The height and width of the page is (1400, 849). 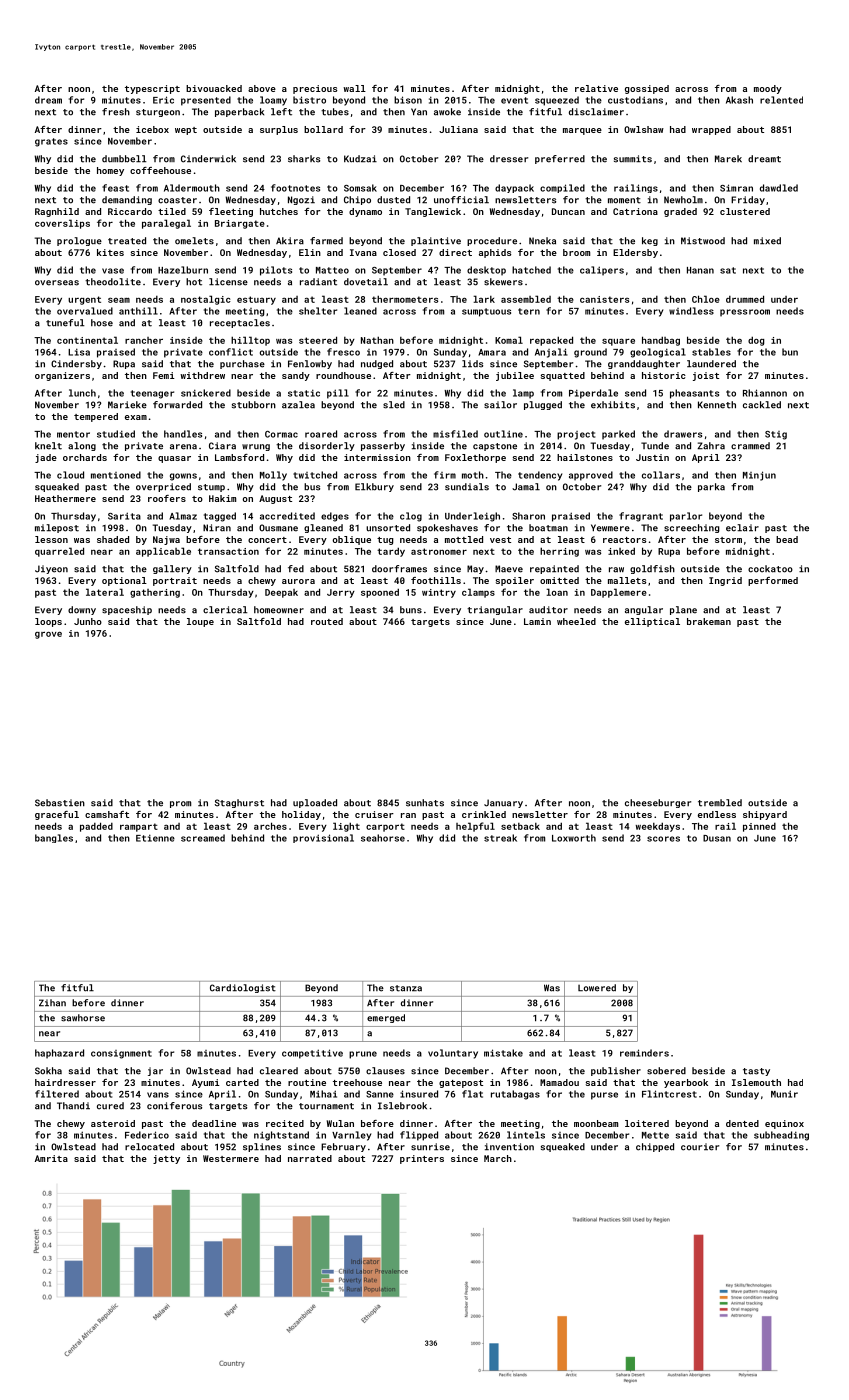 What do you see at coordinates (500, 838) in the page?
I see `streak` at bounding box center [500, 838].
